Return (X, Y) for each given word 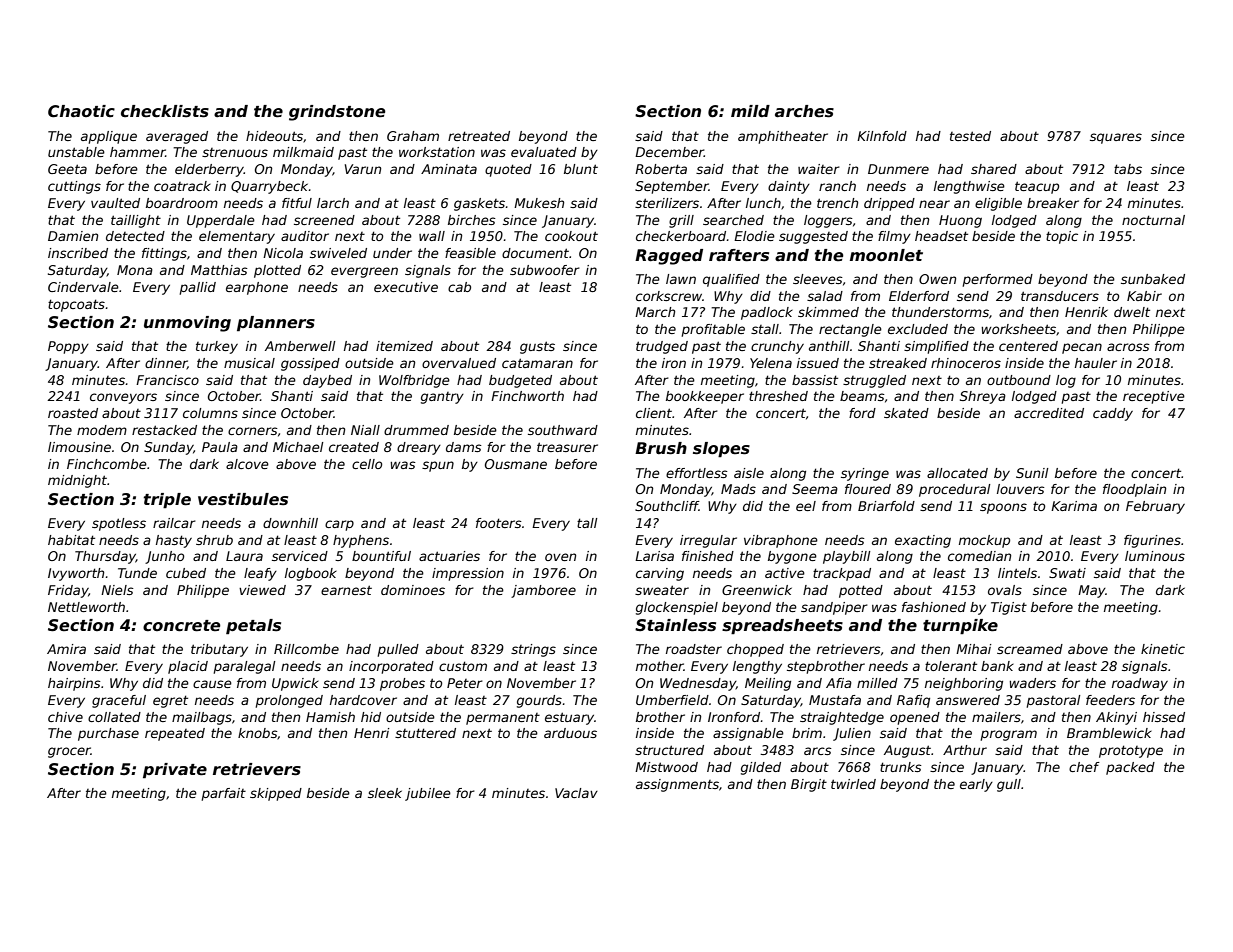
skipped (276, 794)
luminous (1155, 556)
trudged (662, 347)
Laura (244, 556)
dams (464, 447)
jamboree (543, 591)
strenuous (235, 152)
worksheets (1018, 329)
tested (970, 136)
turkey (217, 347)
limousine (79, 447)
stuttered (425, 733)
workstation (437, 152)
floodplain (1134, 490)
